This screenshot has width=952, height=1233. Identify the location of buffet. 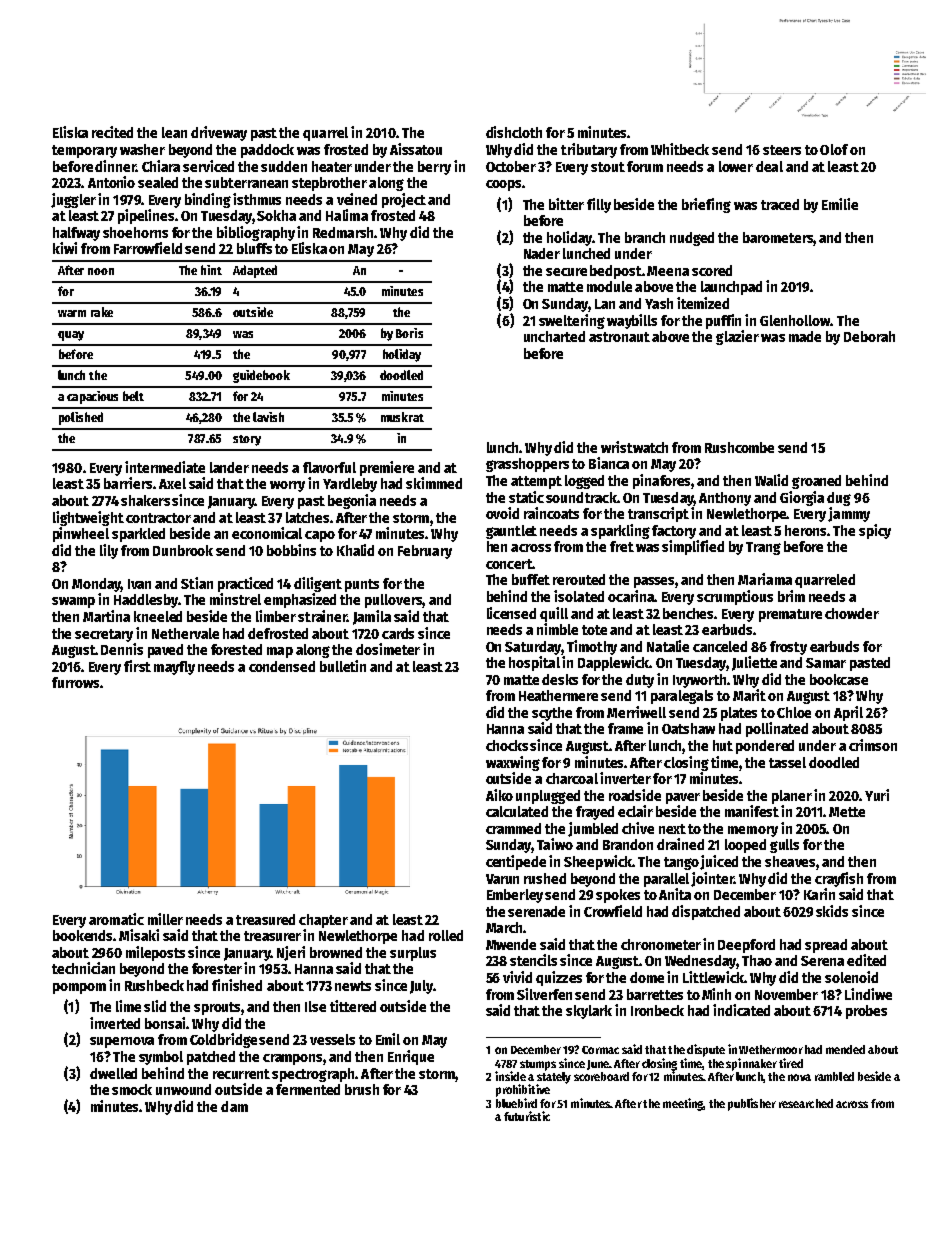
(531, 579).
